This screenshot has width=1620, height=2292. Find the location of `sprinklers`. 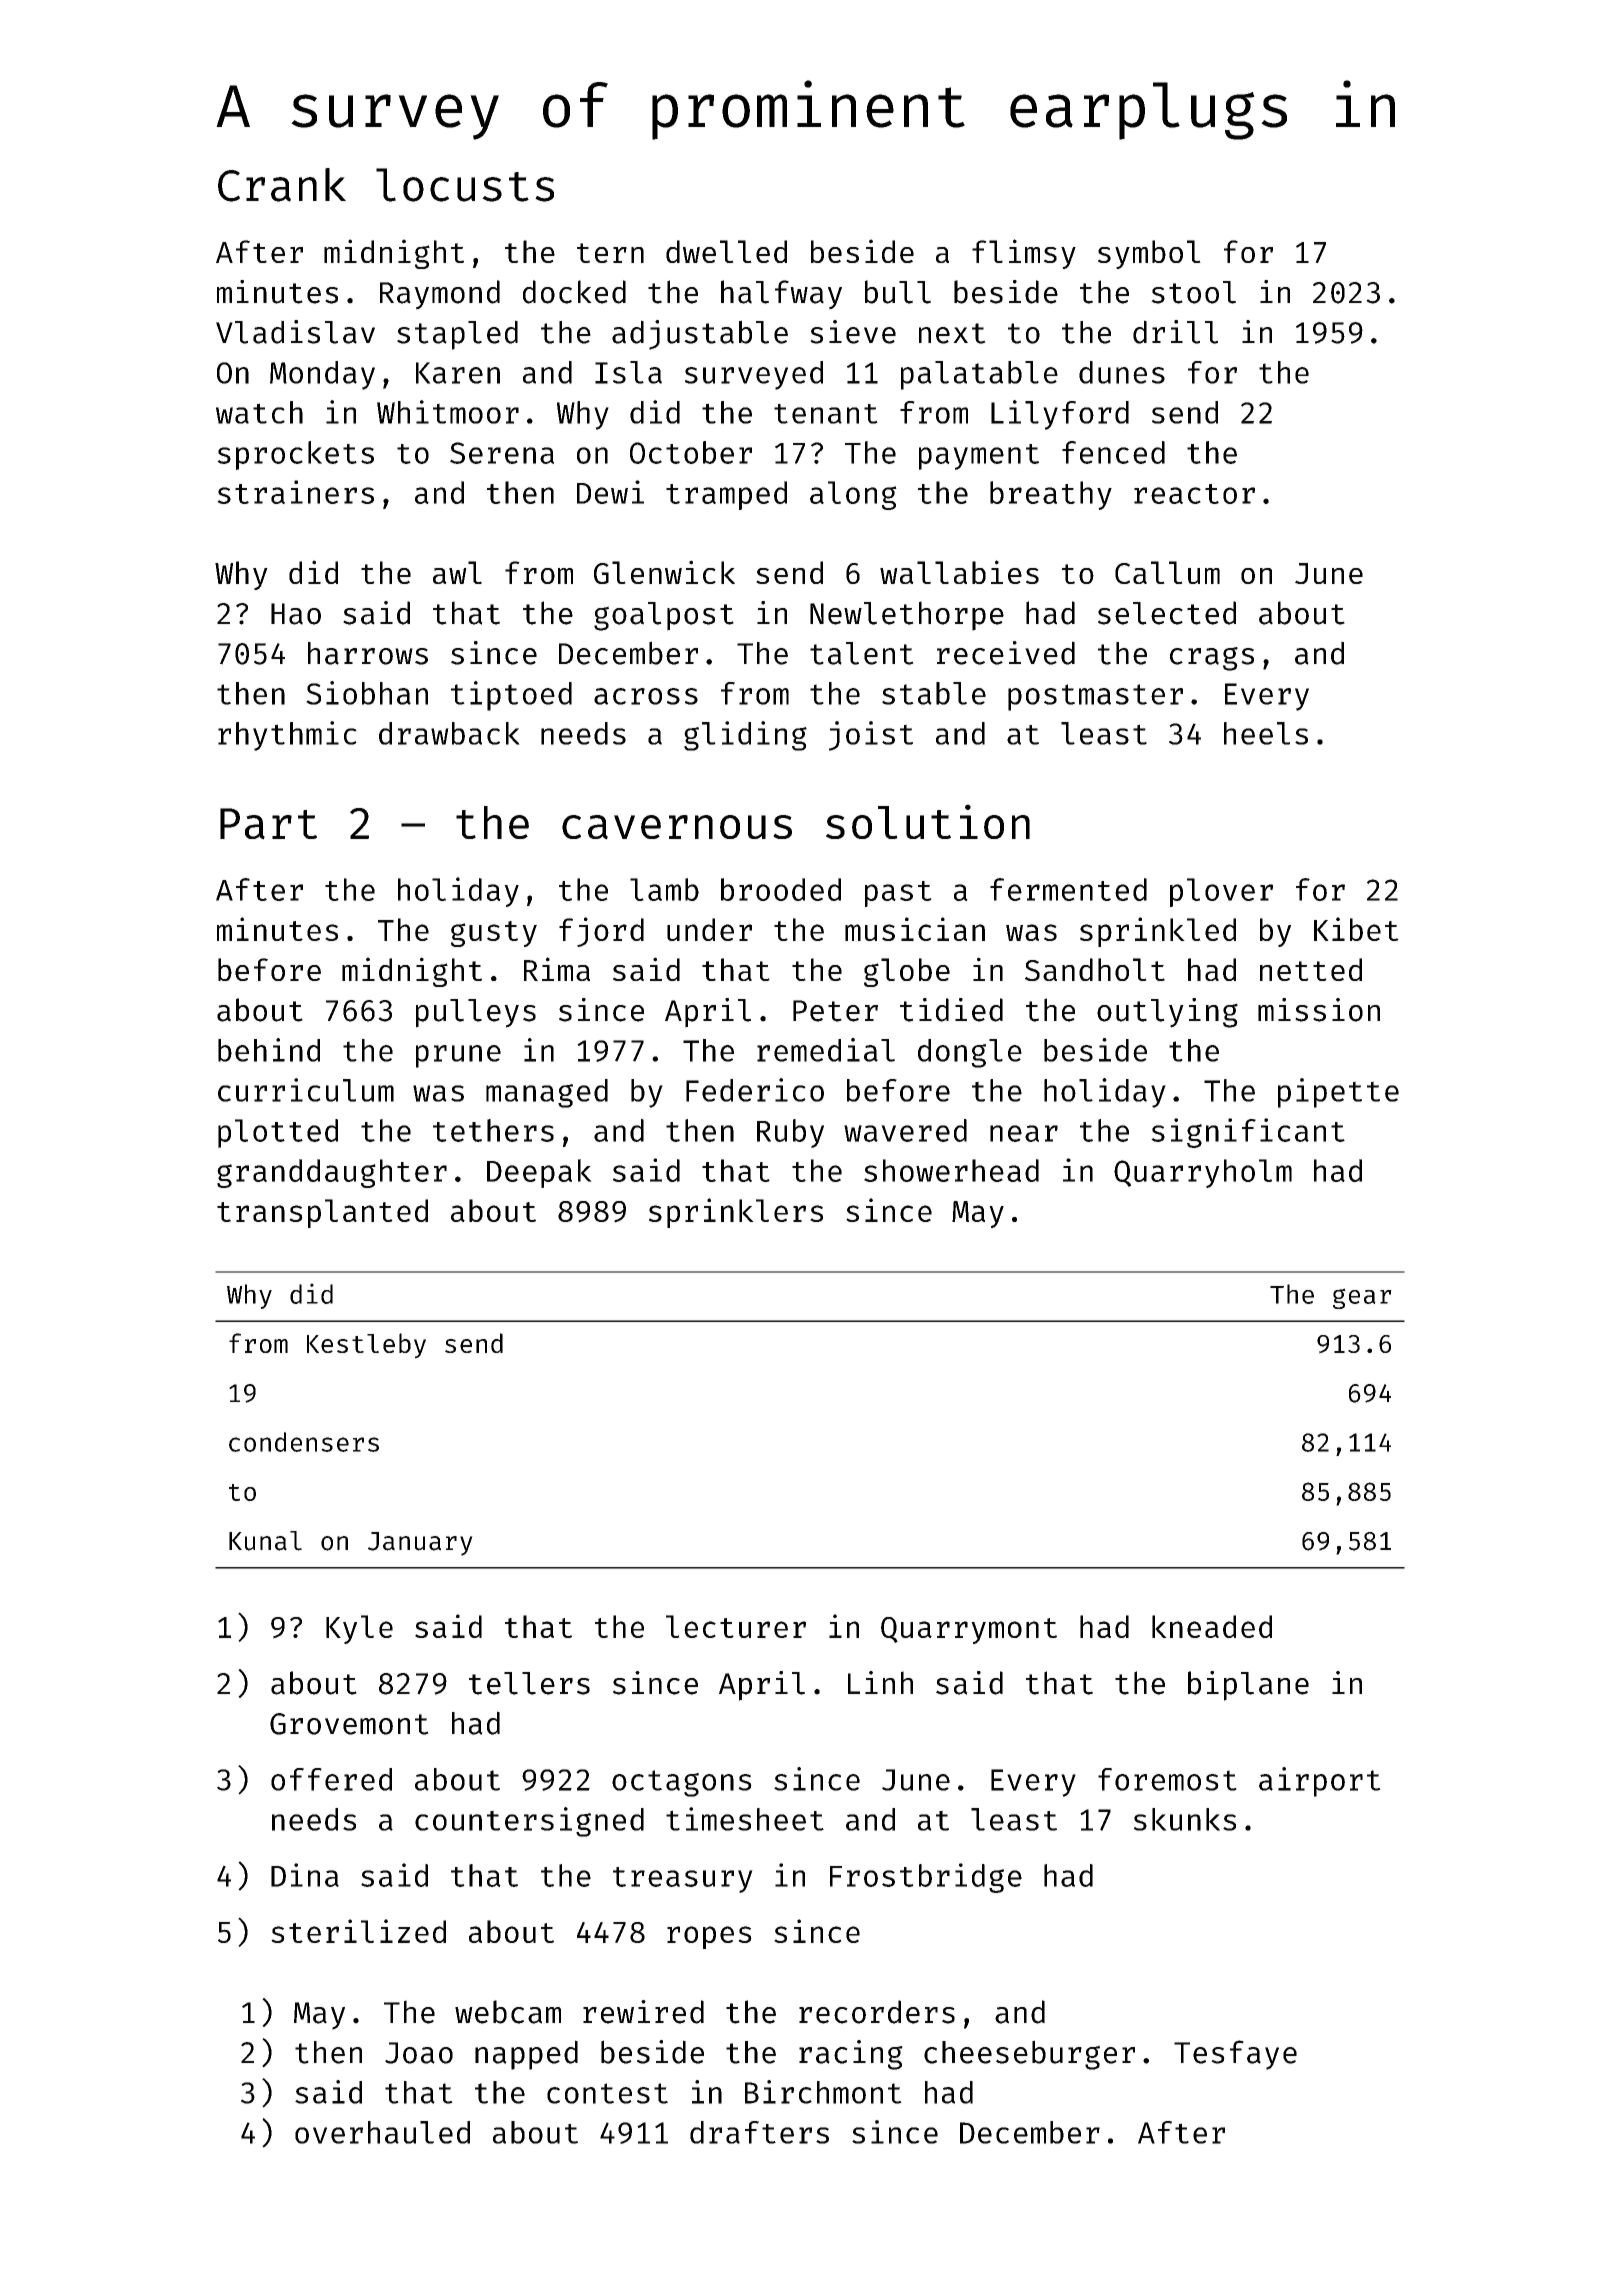

sprinklers is located at coordinates (736, 1213).
